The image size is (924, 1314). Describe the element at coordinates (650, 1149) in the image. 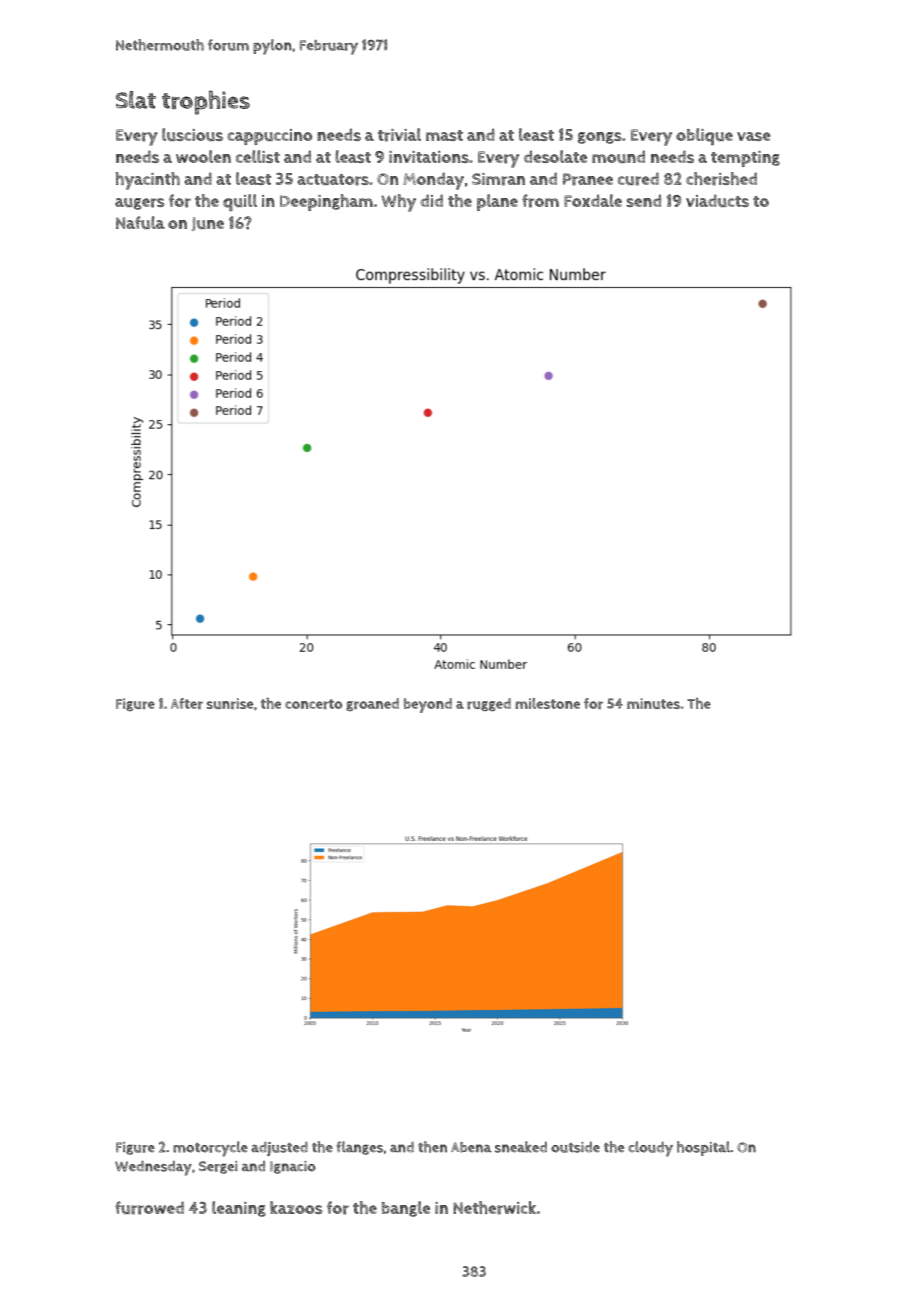

I see `cloudy` at that location.
